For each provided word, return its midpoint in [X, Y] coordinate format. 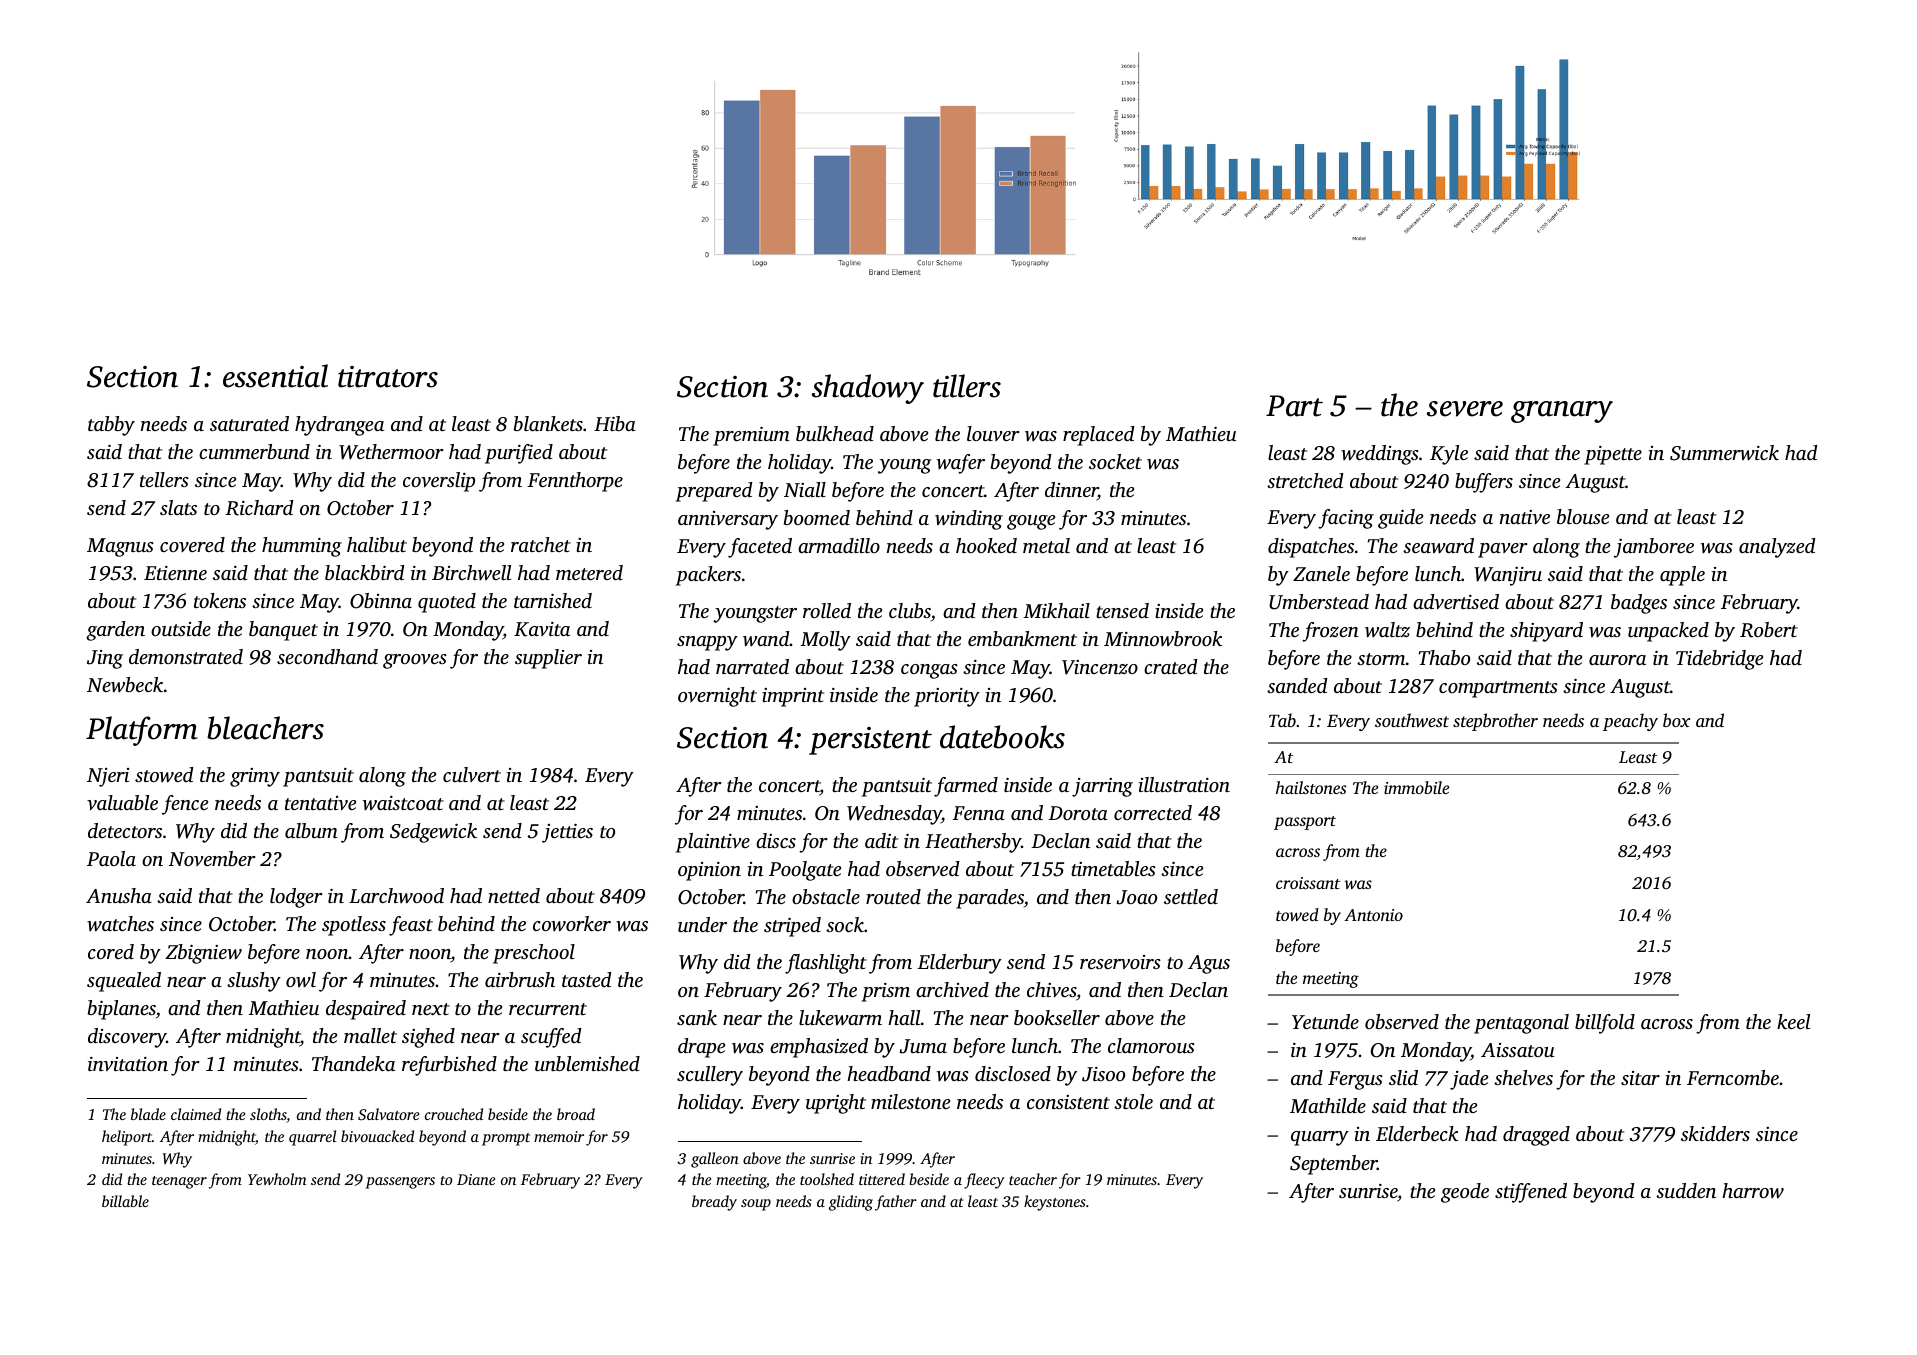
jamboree [1654, 548]
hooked [986, 545]
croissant [1308, 883]
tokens [220, 600]
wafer [961, 464]
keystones [1055, 1203]
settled [1191, 896]
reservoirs [1120, 962]
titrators [388, 377]
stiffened [1531, 1193]
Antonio [1373, 915]
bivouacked [377, 1136]
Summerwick [1724, 453]
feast [411, 926]
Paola [111, 858]
